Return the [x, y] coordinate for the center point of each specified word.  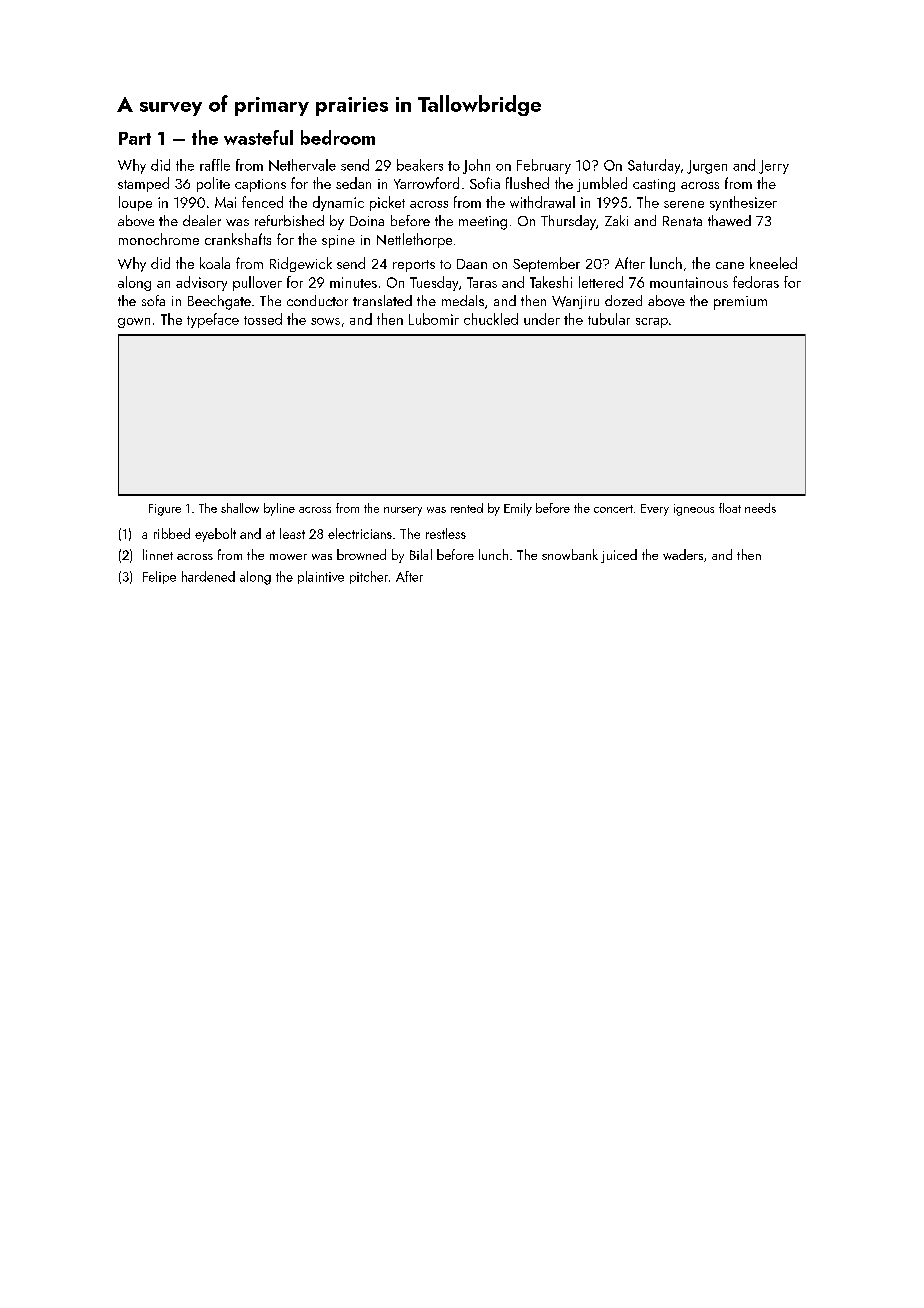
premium [740, 303]
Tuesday [434, 283]
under [542, 319]
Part [135, 138]
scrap [652, 323]
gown [134, 323]
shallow [240, 508]
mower [288, 557]
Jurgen [707, 167]
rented [467, 508]
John [476, 166]
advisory [201, 283]
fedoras [756, 282]
